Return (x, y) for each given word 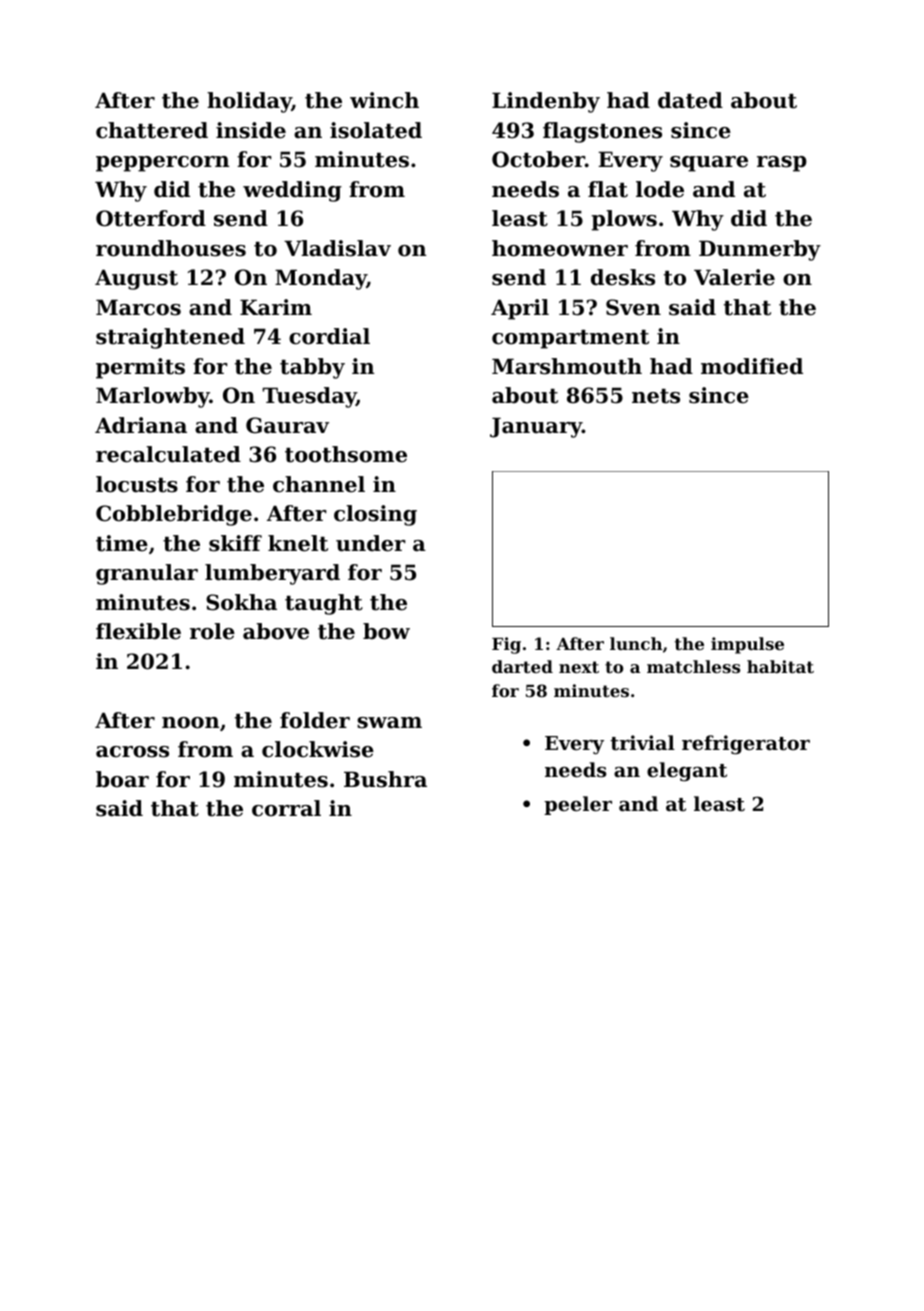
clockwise (318, 749)
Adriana (141, 425)
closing (375, 515)
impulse (747, 645)
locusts (137, 484)
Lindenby (546, 102)
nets (656, 396)
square (709, 164)
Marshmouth (567, 366)
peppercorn (162, 164)
